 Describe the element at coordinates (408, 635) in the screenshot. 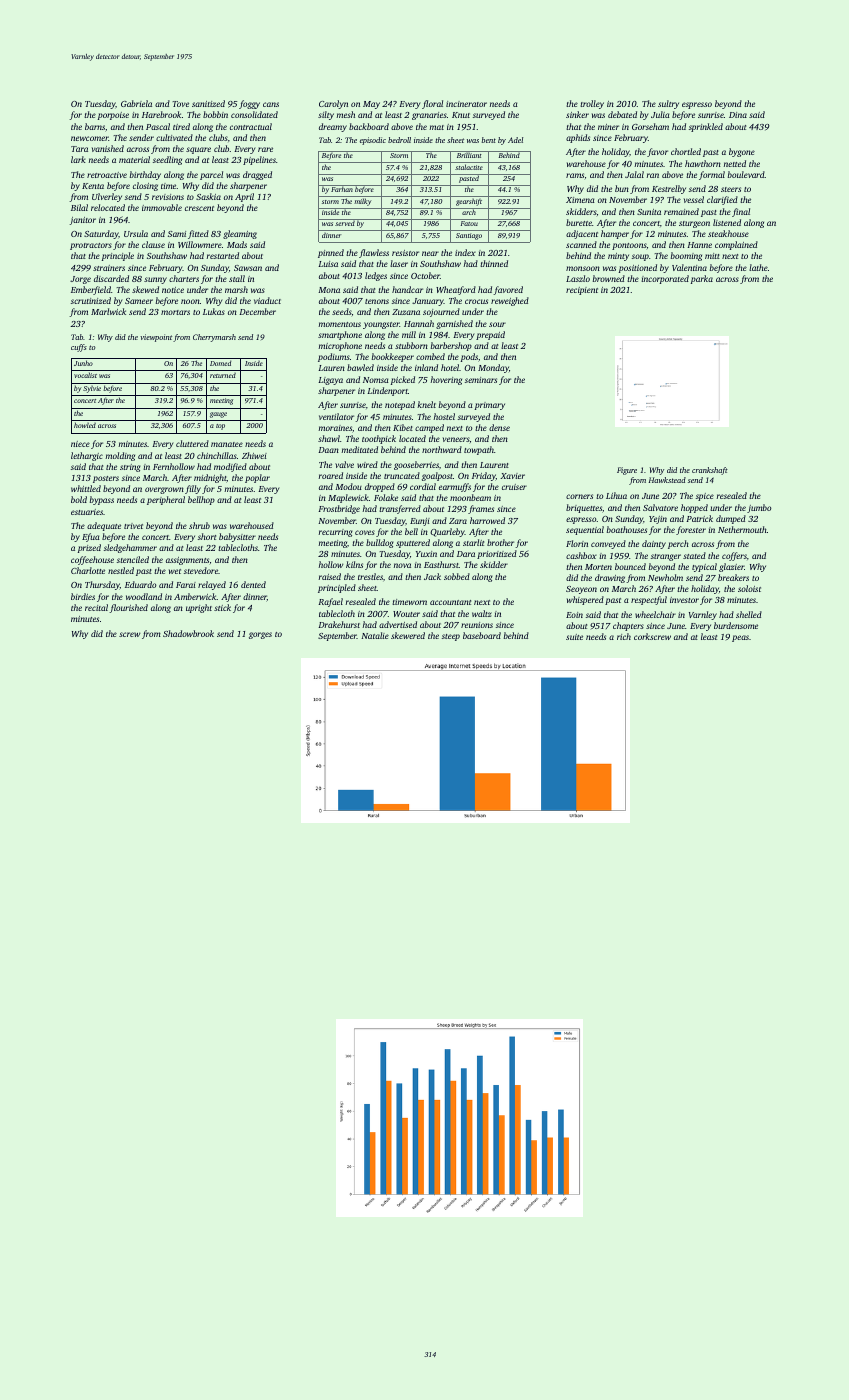

I see `skewered` at that location.
